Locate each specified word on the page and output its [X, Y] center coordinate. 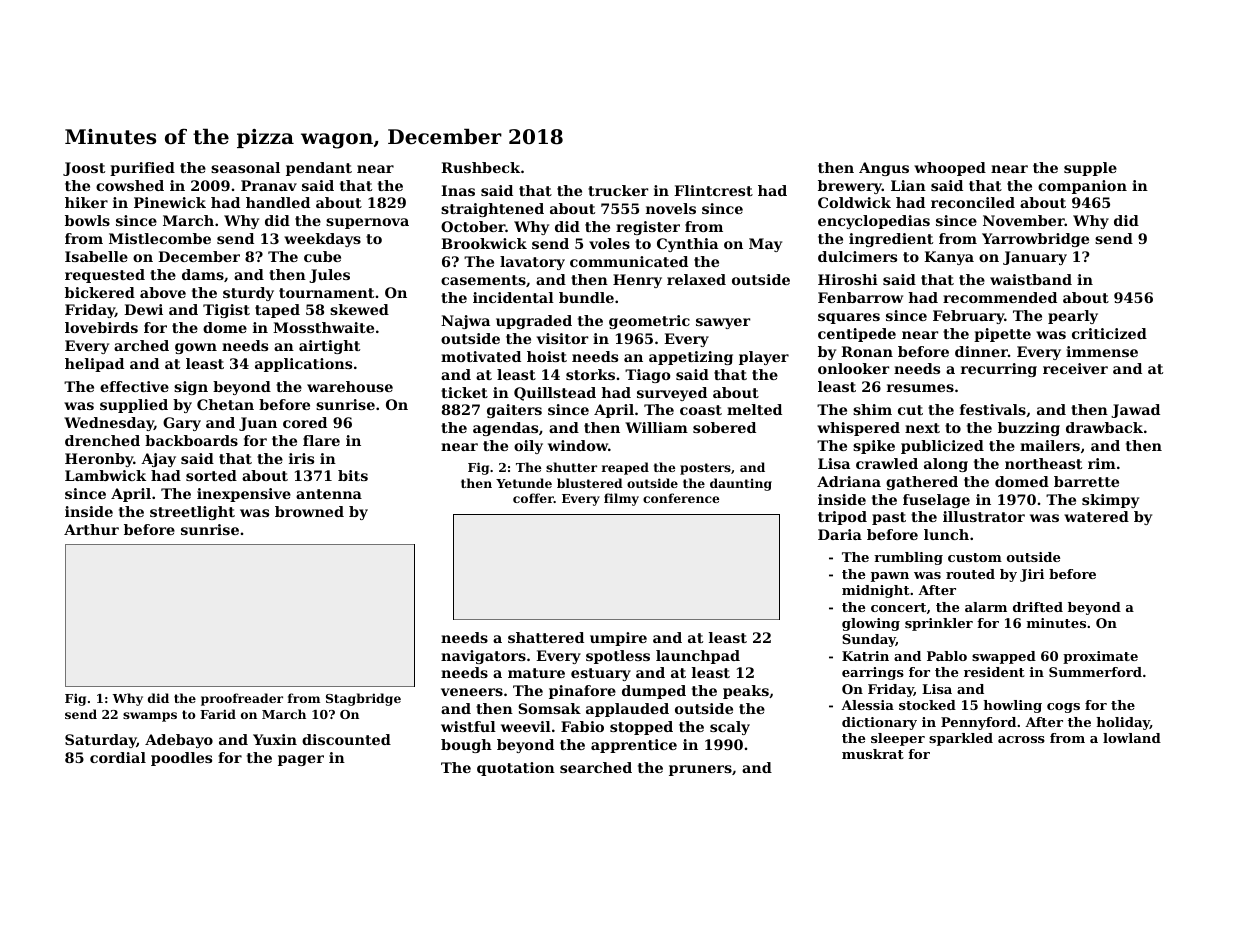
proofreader [242, 699]
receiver [1075, 368]
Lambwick [105, 475]
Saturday [100, 741]
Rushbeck [480, 167]
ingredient [891, 240]
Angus [884, 169]
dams [203, 274]
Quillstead [555, 394]
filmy [621, 499]
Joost [84, 169]
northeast [1043, 463]
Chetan [225, 404]
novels [671, 208]
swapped [1004, 657]
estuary [601, 674]
